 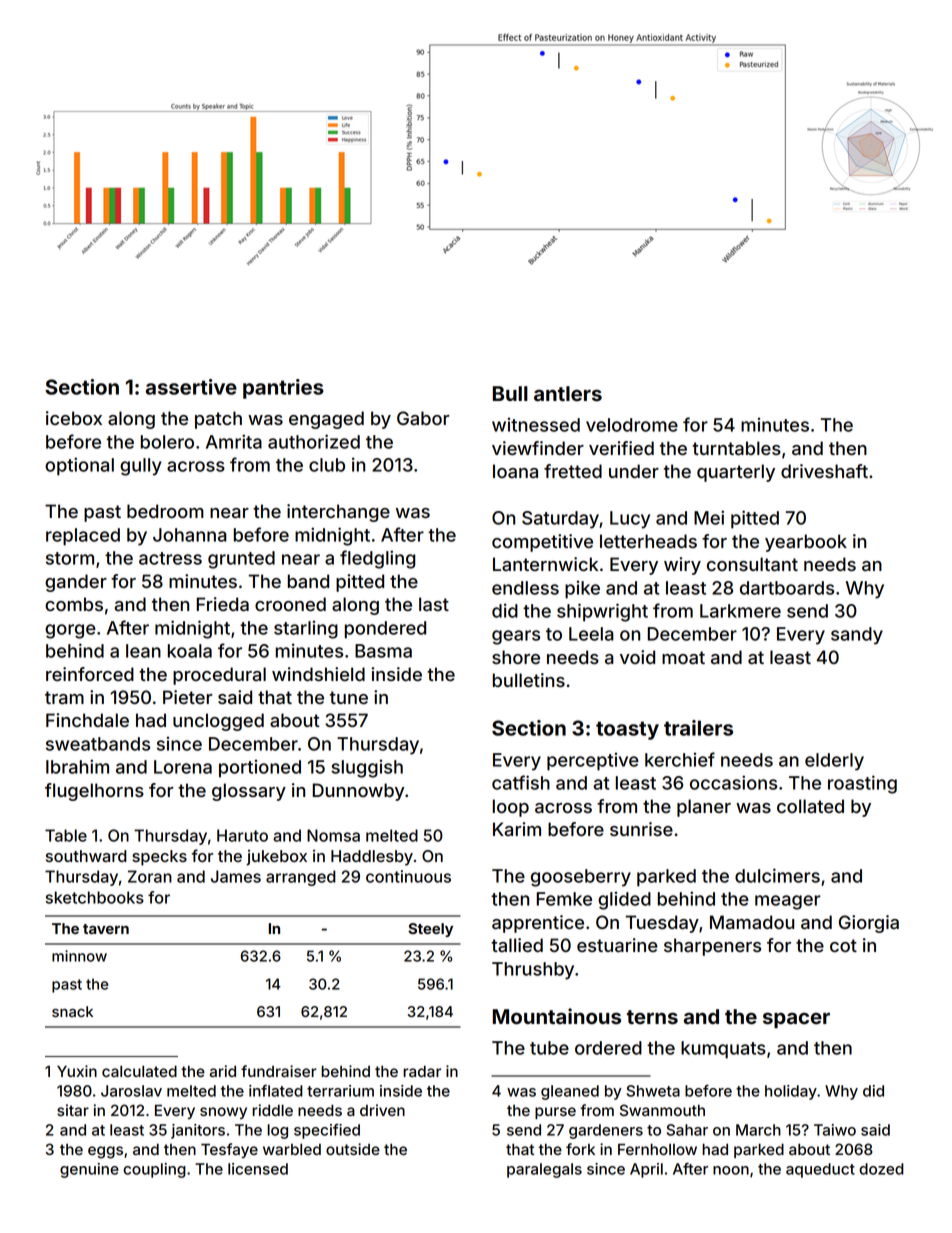 What do you see at coordinates (568, 394) in the document?
I see `antlers` at bounding box center [568, 394].
